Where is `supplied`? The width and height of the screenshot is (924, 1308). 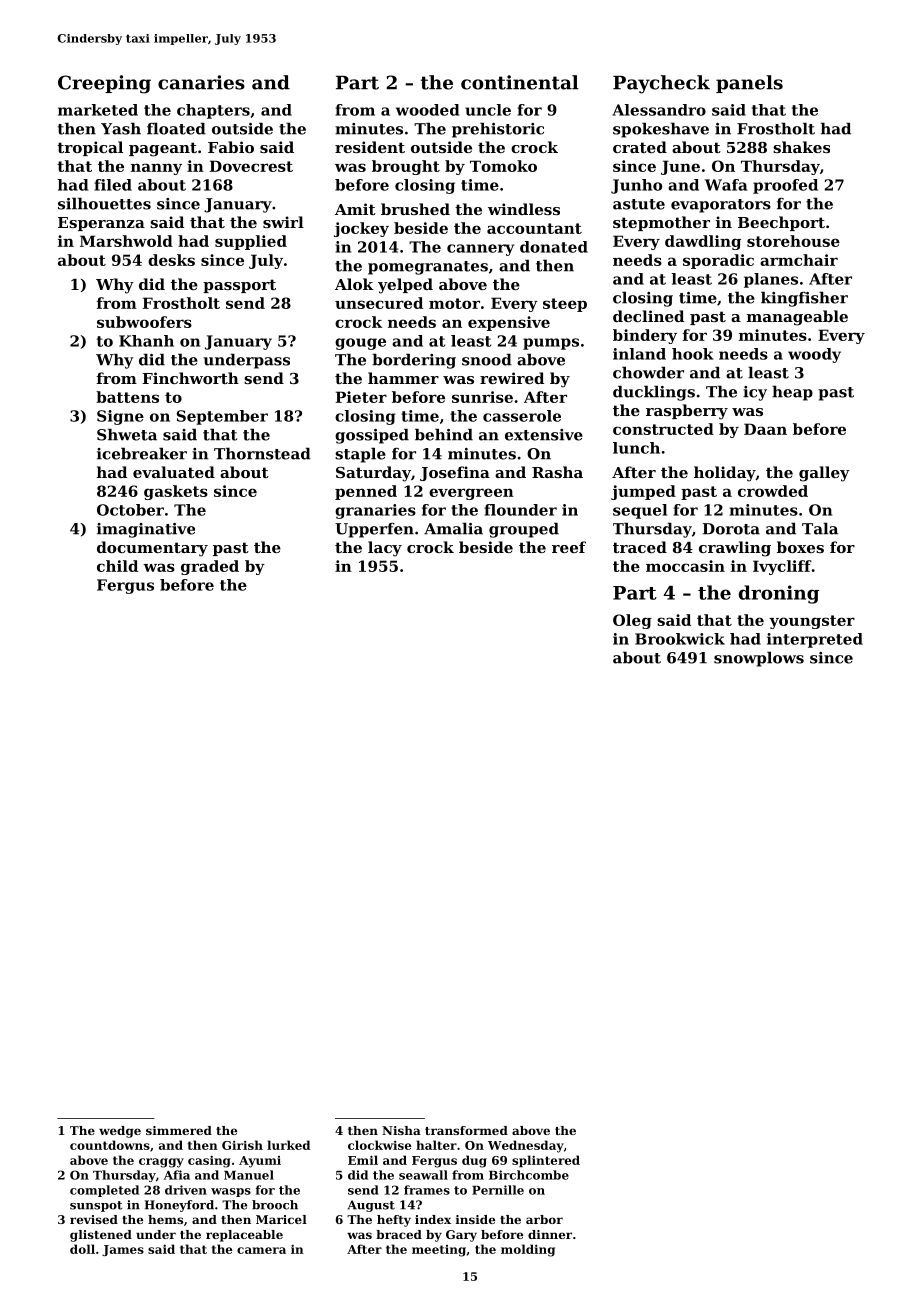
supplied is located at coordinates (251, 242).
